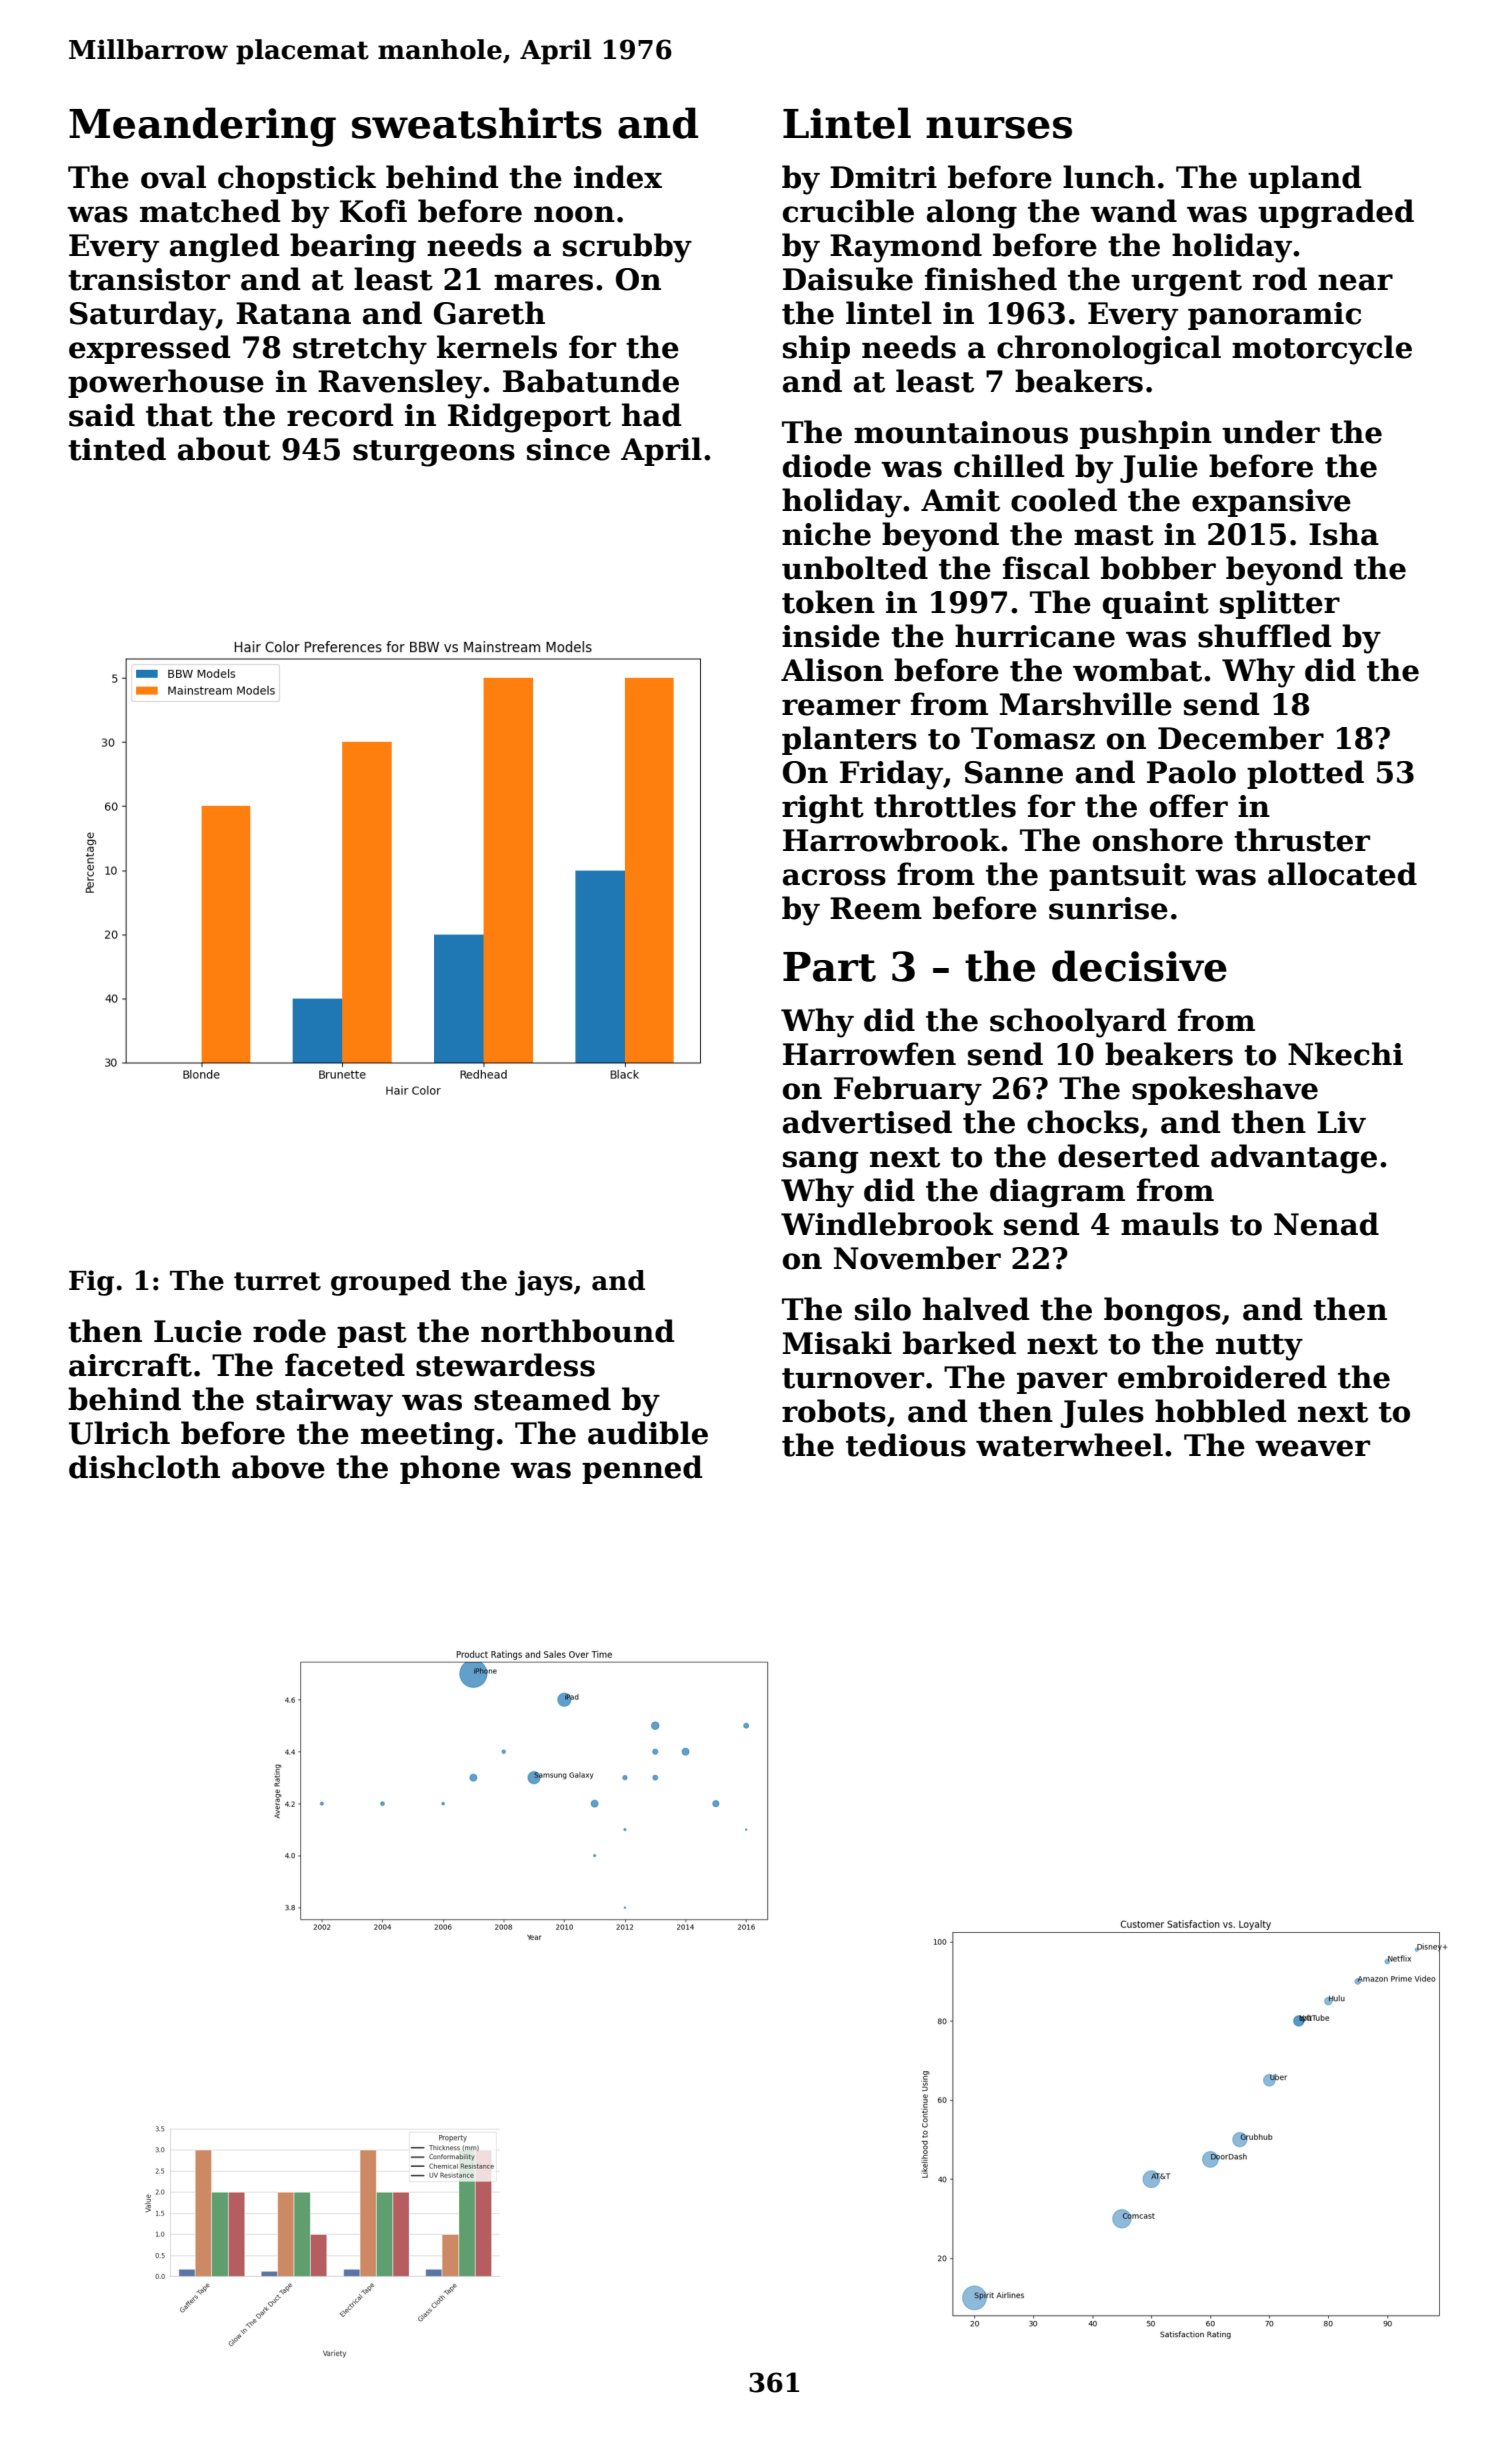 The height and width of the screenshot is (2464, 1496). I want to click on wombat, so click(1137, 670).
